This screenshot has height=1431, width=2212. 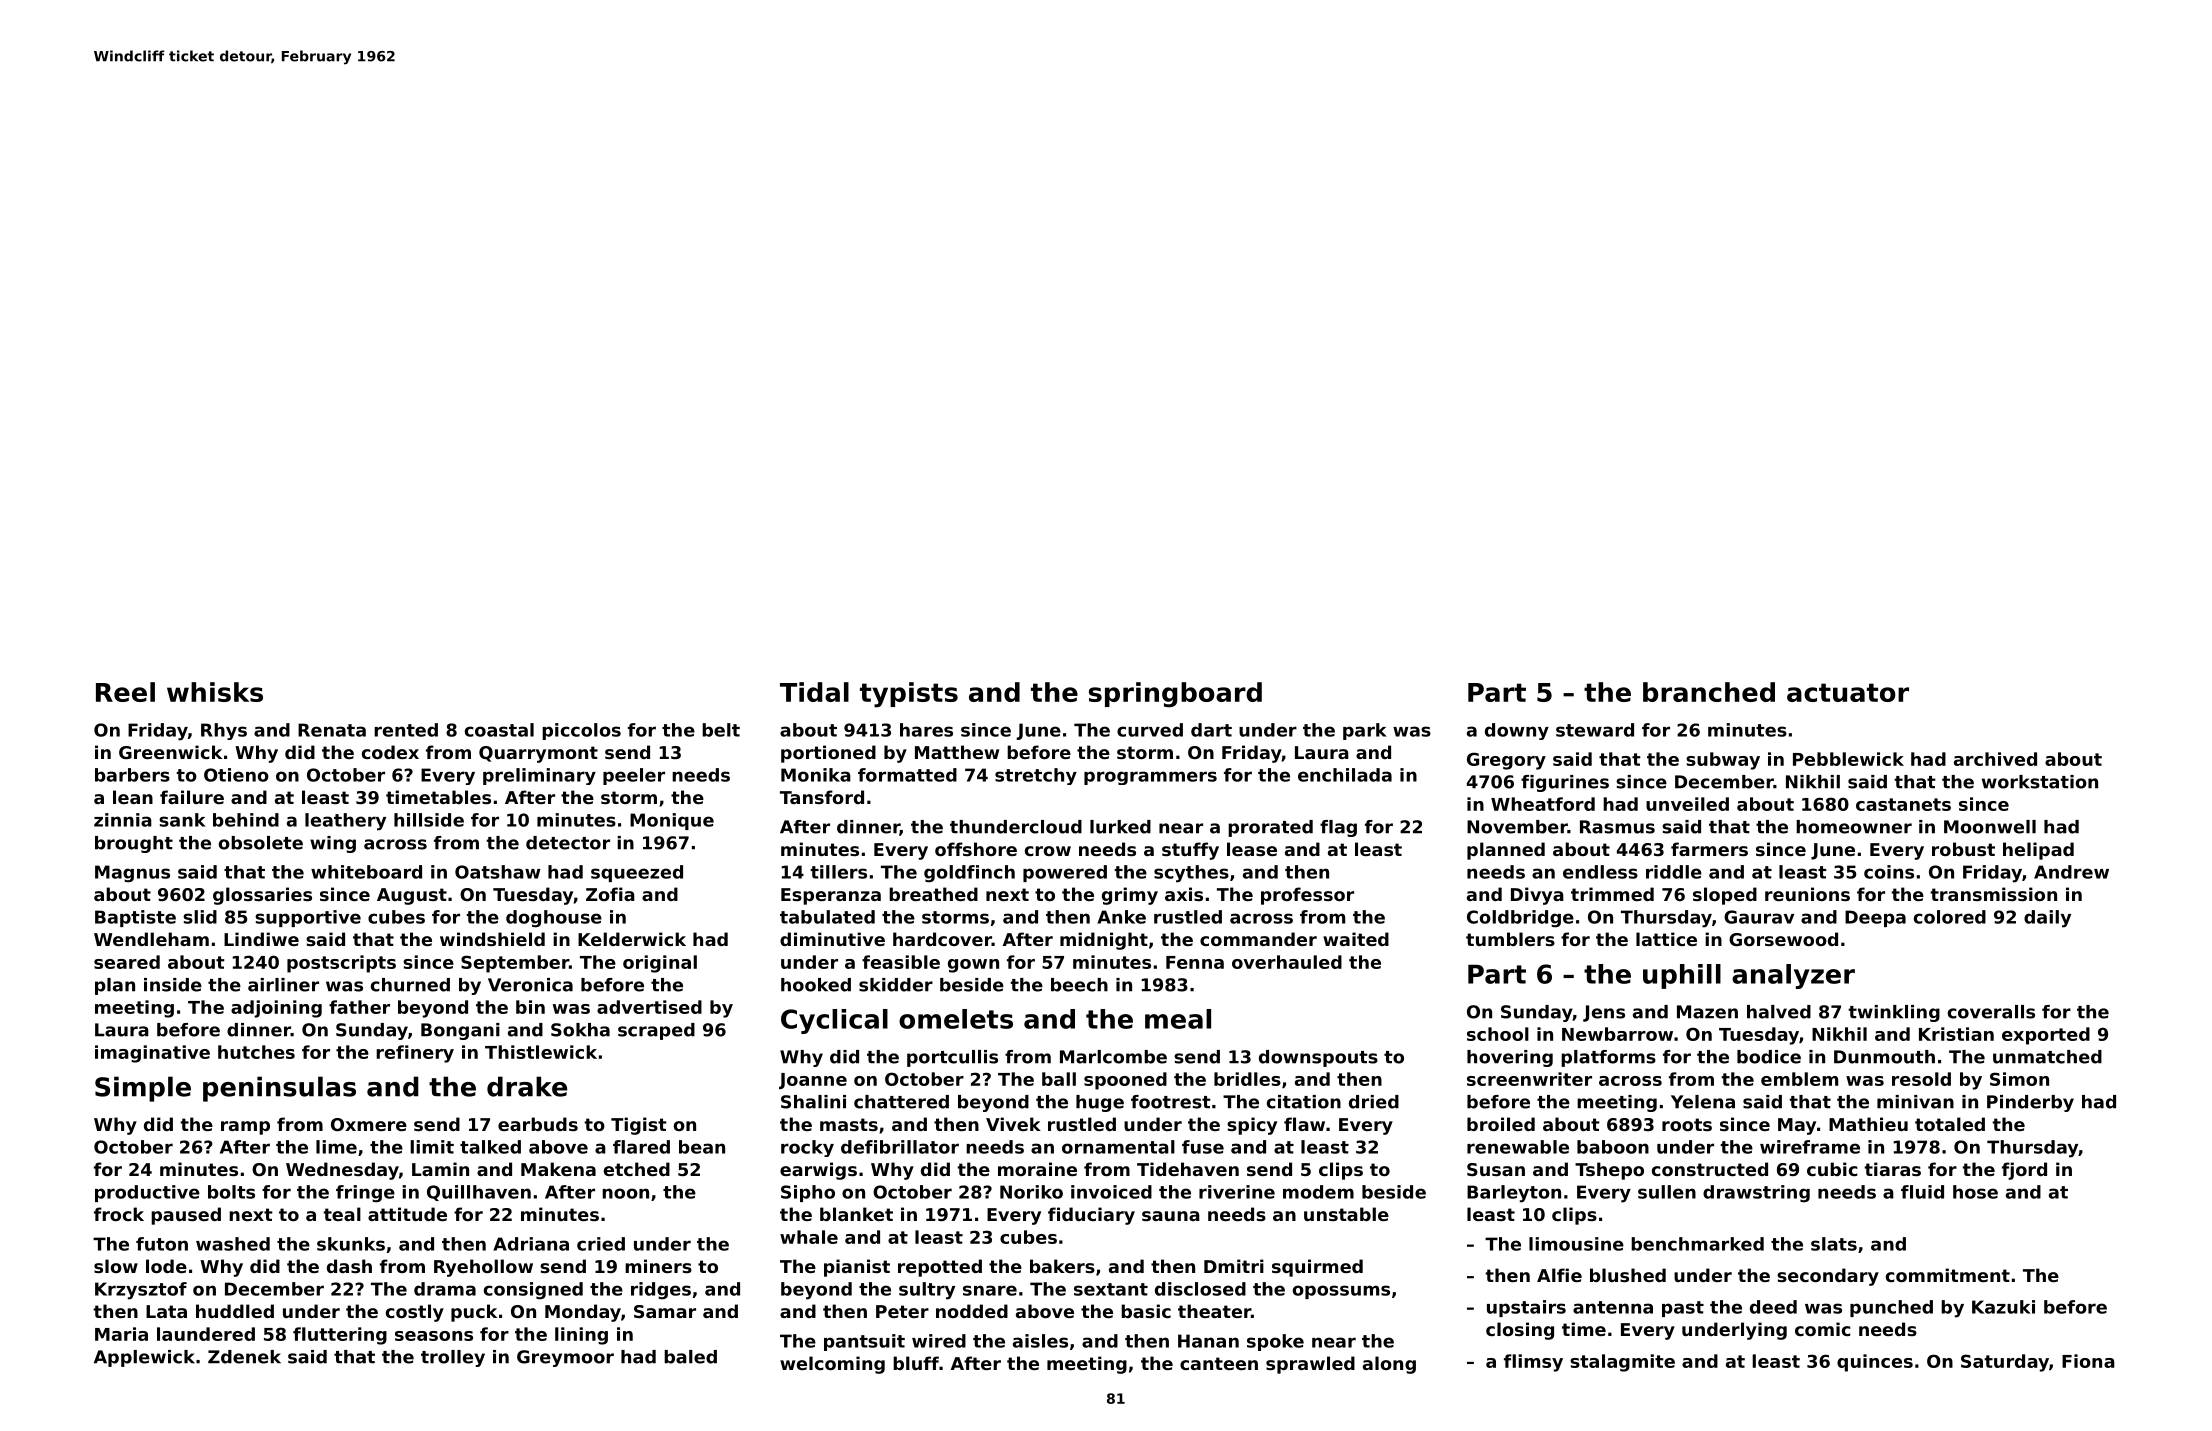 What do you see at coordinates (956, 1019) in the screenshot?
I see `omelets` at bounding box center [956, 1019].
